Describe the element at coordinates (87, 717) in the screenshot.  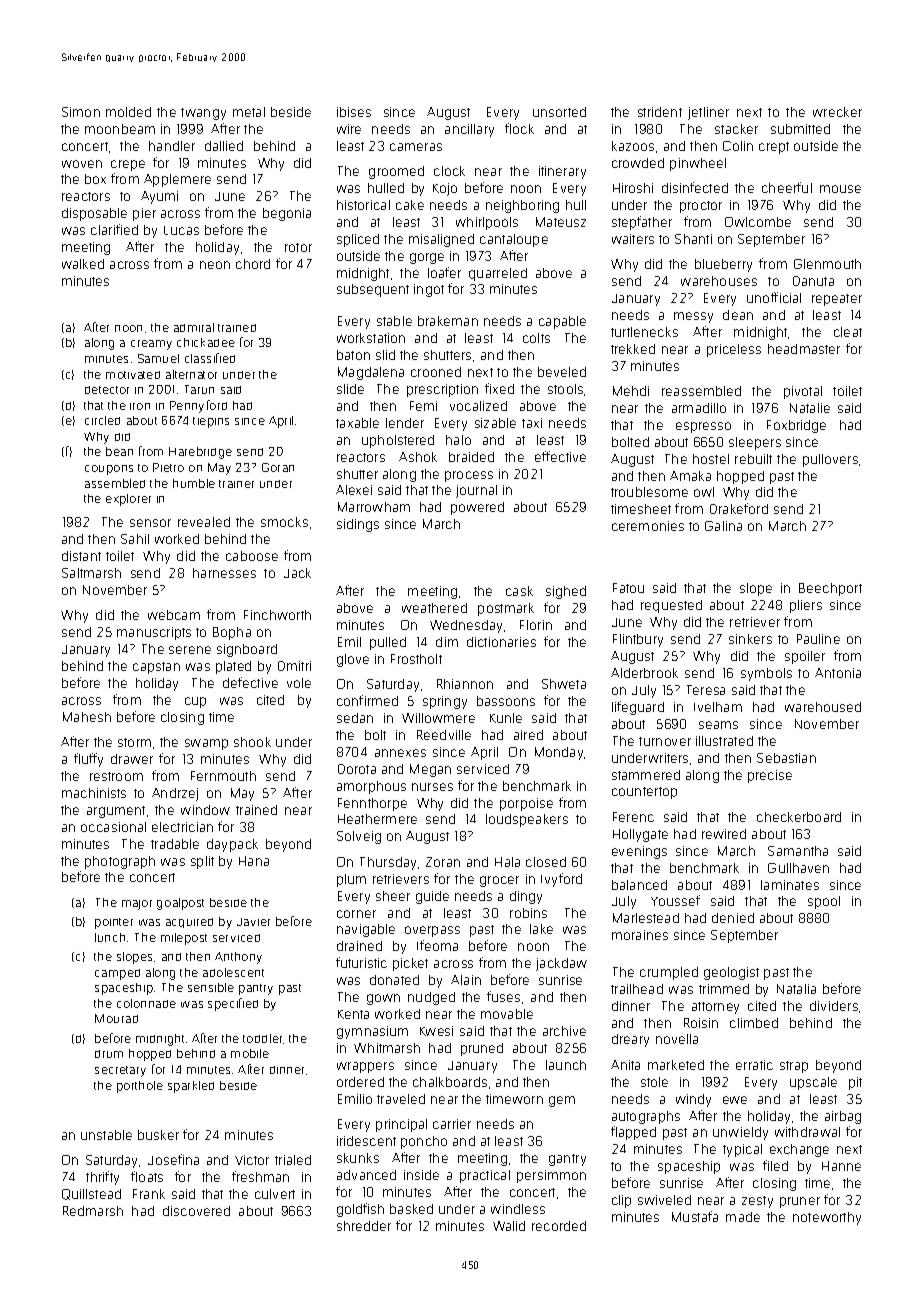
I see `Mahesh` at that location.
